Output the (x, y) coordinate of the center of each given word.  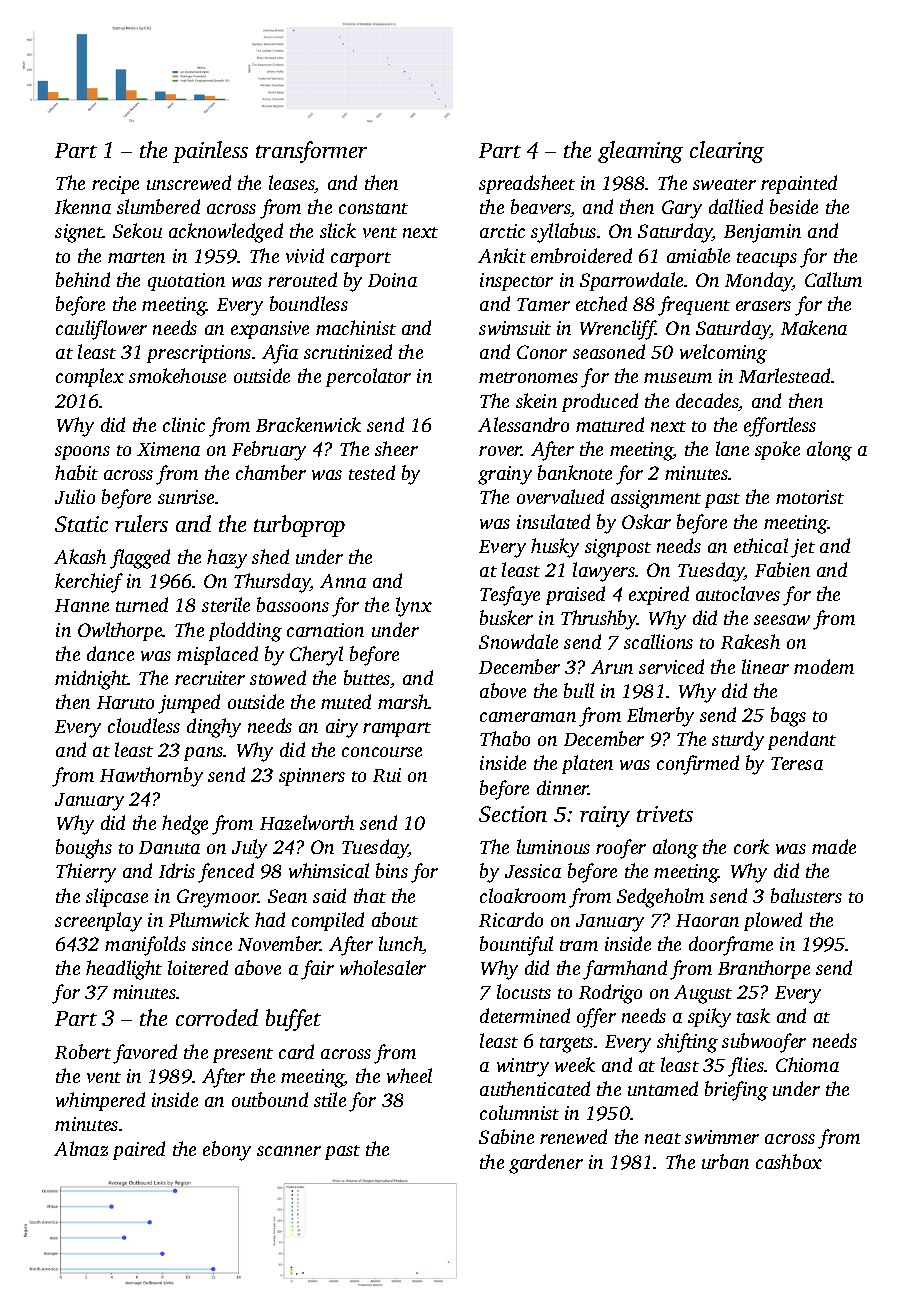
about (395, 919)
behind (83, 279)
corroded (217, 1017)
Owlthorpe (120, 631)
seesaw (782, 620)
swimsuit (515, 328)
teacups (767, 259)
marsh (403, 701)
